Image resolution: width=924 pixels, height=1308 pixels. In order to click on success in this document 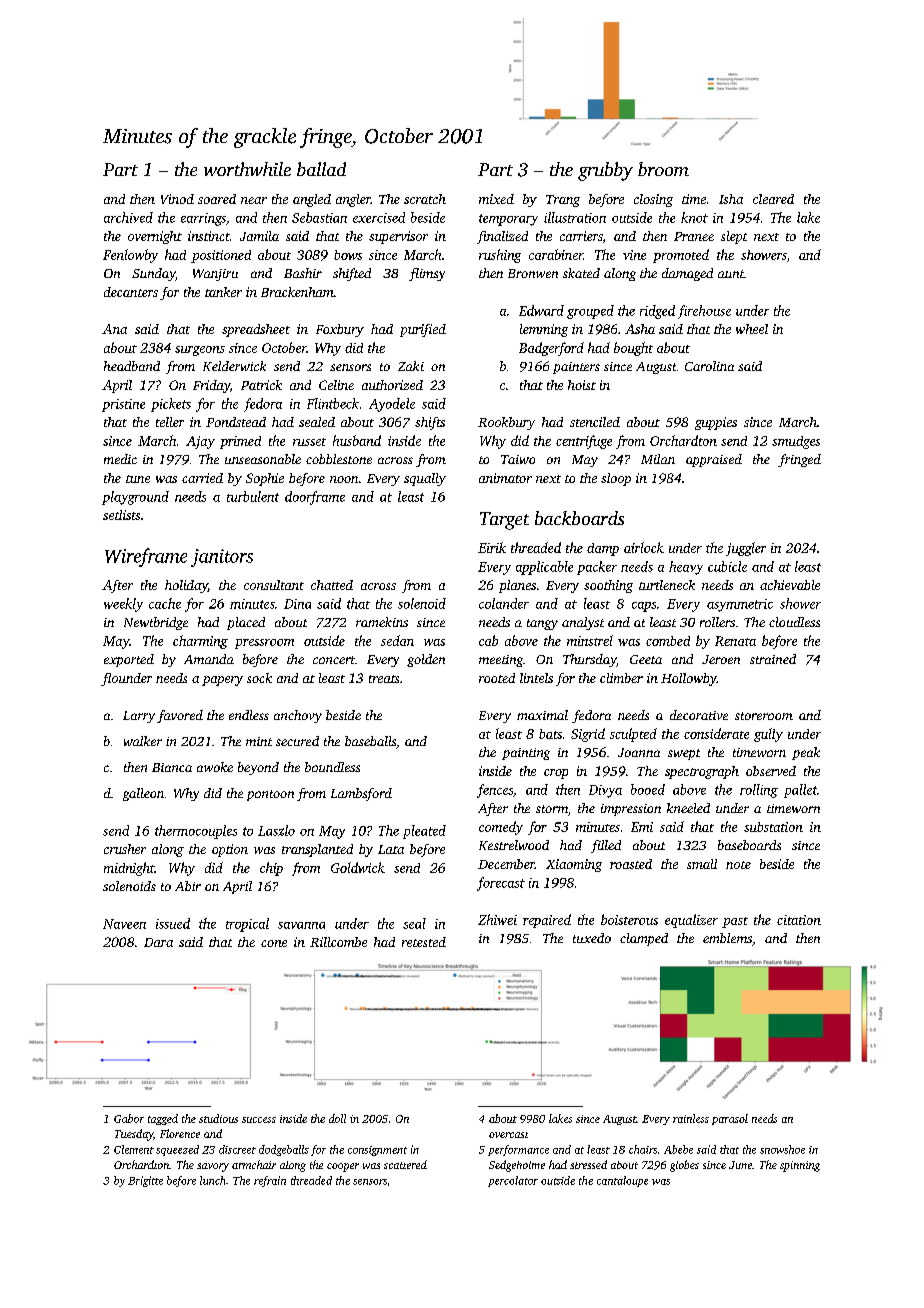, I will do `click(259, 1120)`.
